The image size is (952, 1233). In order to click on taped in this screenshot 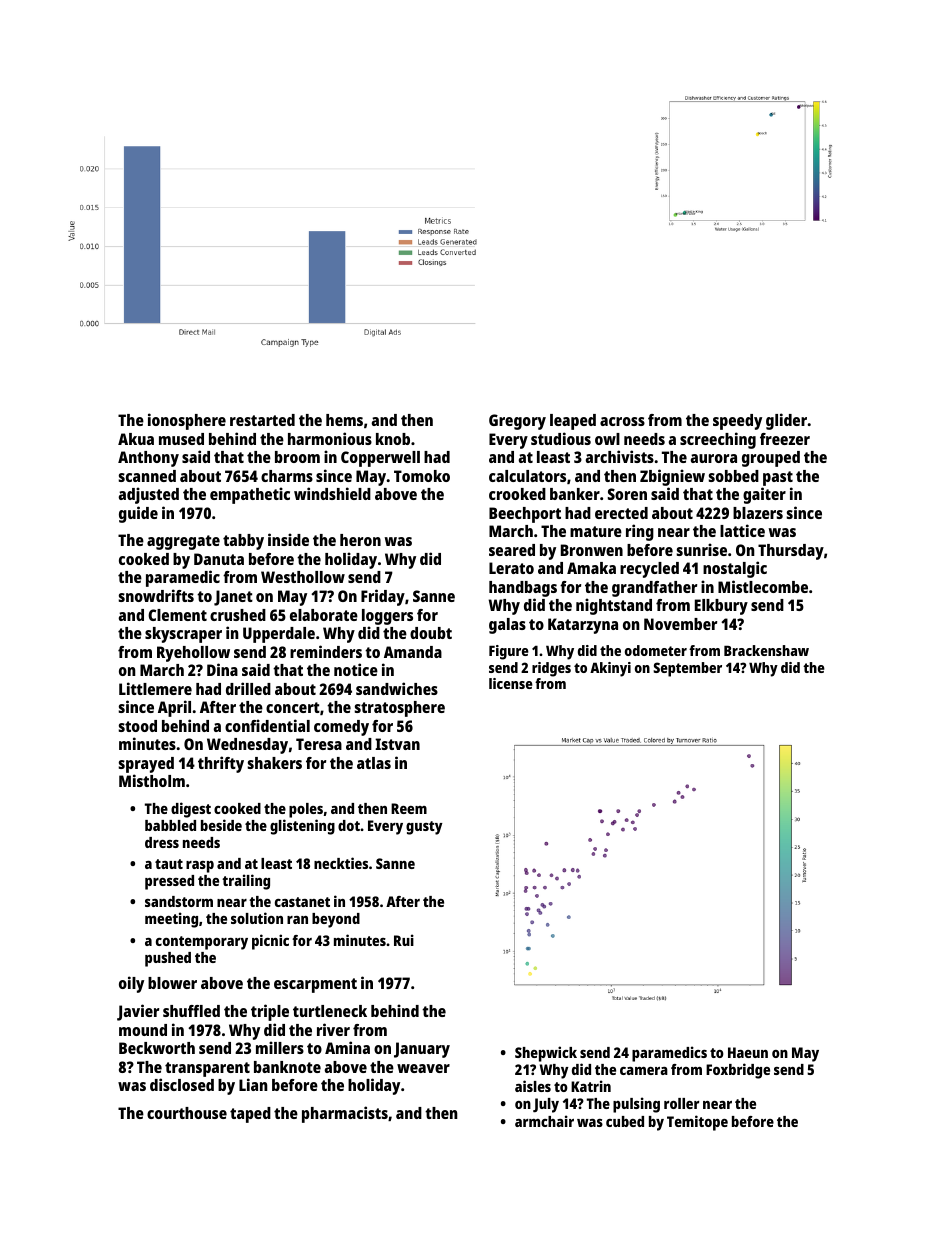, I will do `click(250, 1115)`.
